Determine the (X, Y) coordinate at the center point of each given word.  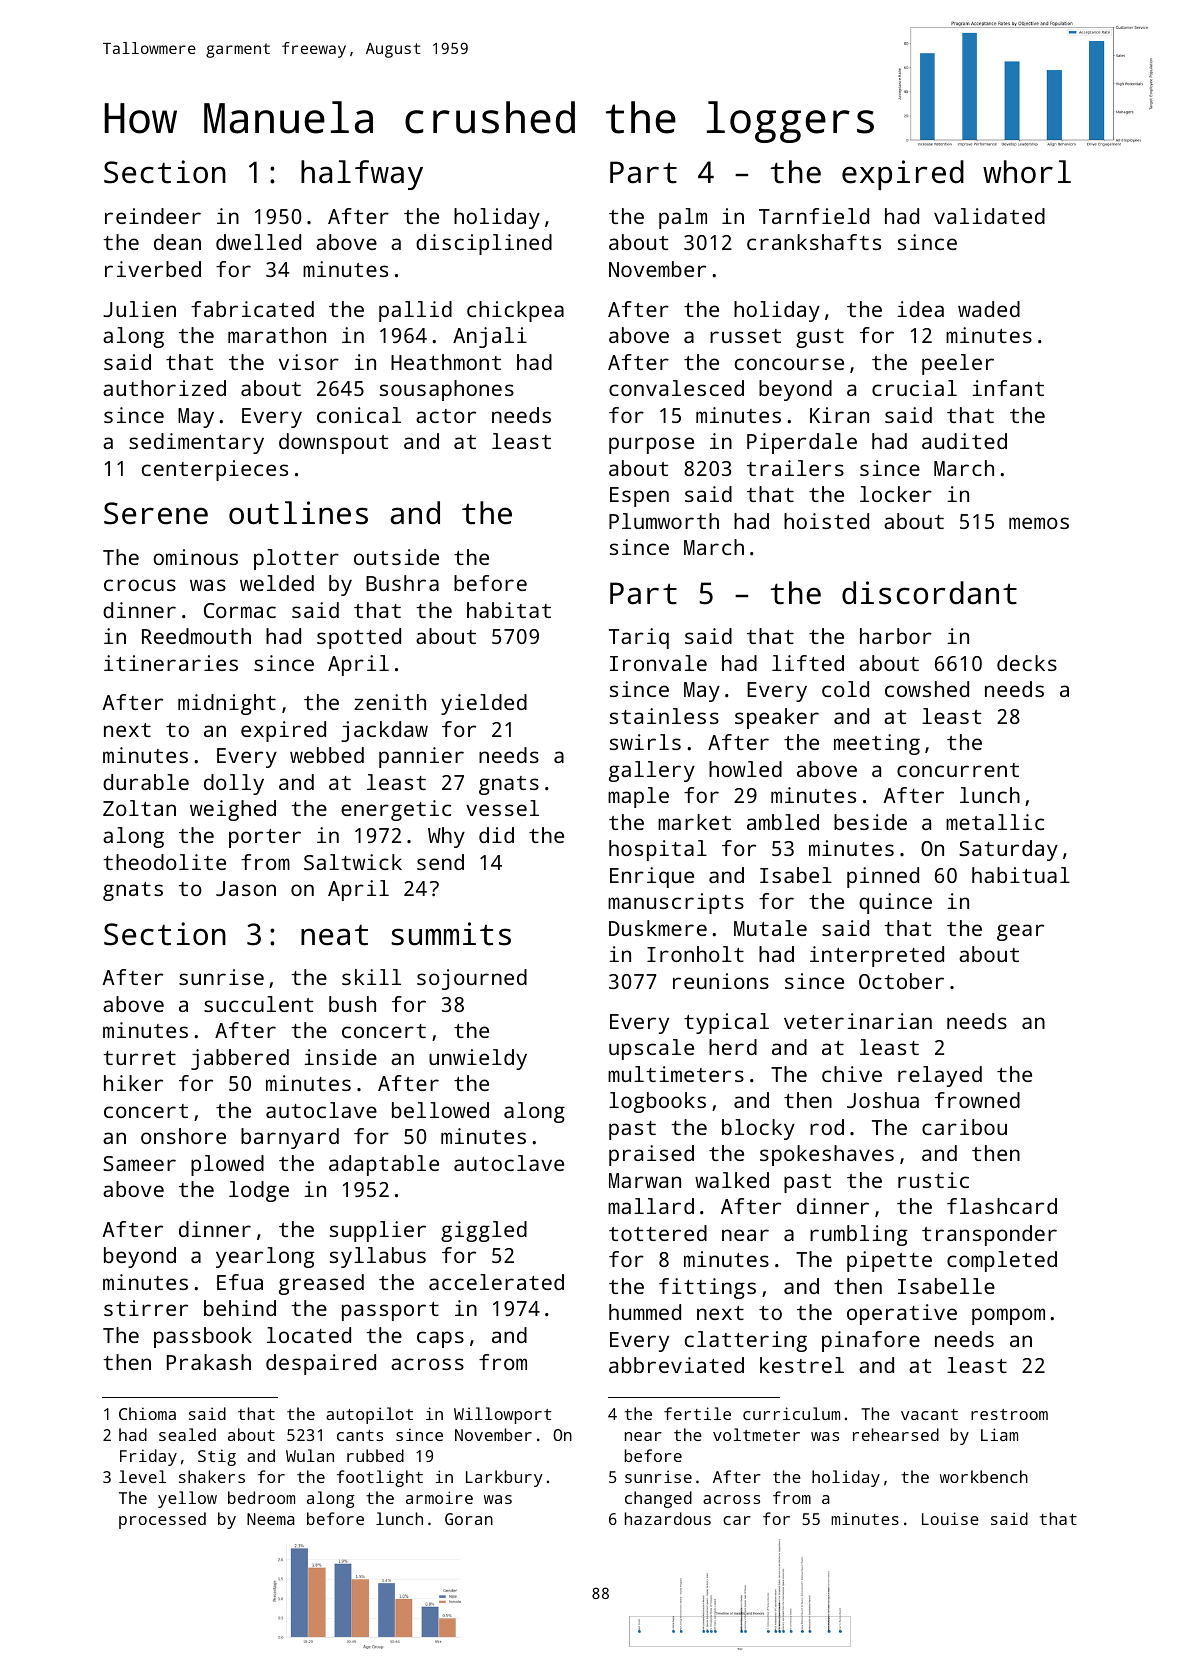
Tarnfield (814, 216)
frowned (977, 1100)
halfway (362, 175)
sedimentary (196, 443)
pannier (421, 757)
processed (162, 1520)
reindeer (153, 216)
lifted (808, 663)
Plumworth (664, 521)
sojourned (472, 979)
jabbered (240, 1059)
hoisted (826, 521)
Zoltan (139, 808)
